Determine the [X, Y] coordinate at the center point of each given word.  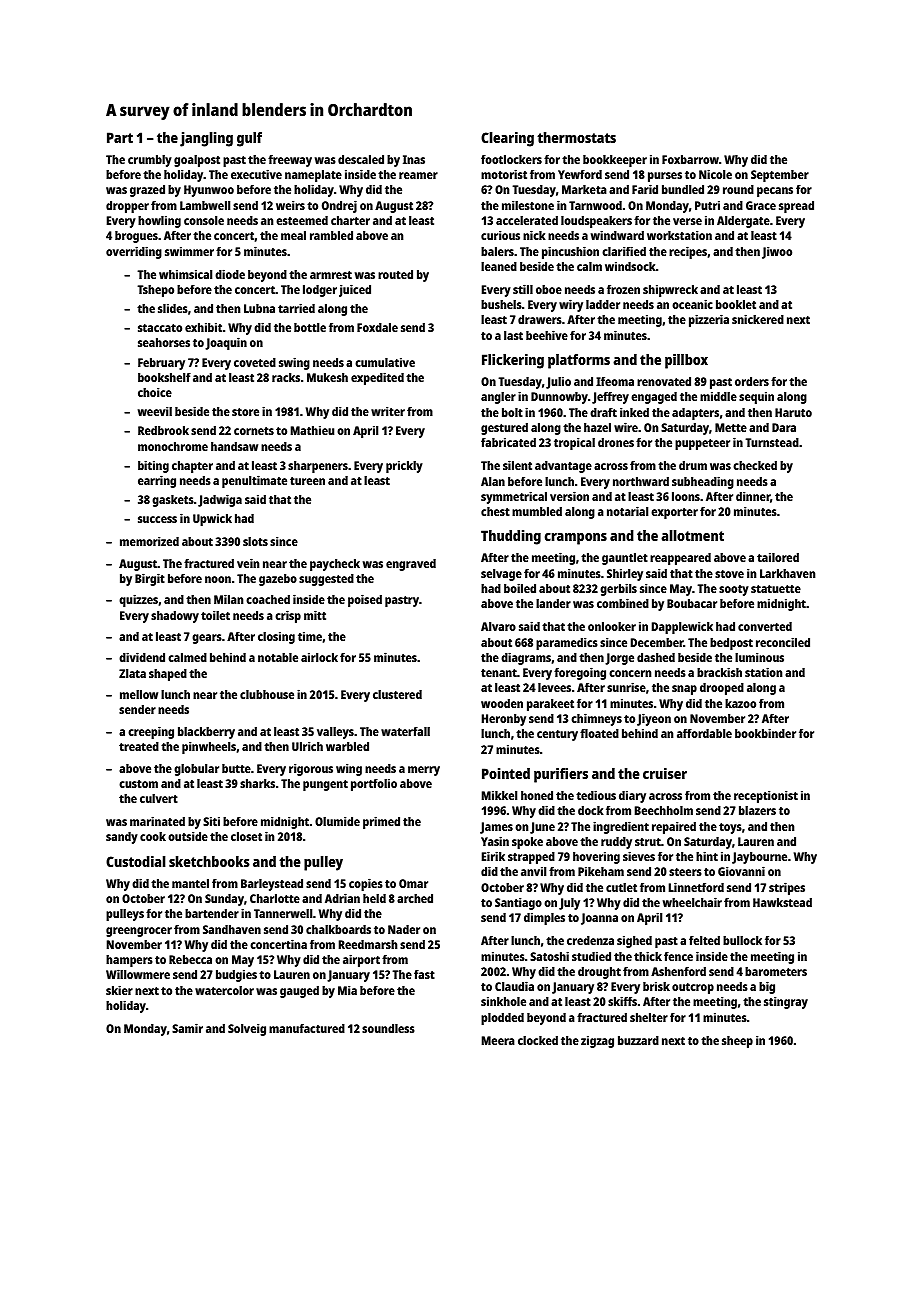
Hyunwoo [209, 191]
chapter [192, 467]
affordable [704, 733]
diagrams [526, 658]
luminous [759, 657]
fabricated [508, 442]
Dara [784, 427]
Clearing [507, 139]
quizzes [138, 600]
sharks [257, 783]
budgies [236, 976]
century [557, 735]
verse [687, 221]
